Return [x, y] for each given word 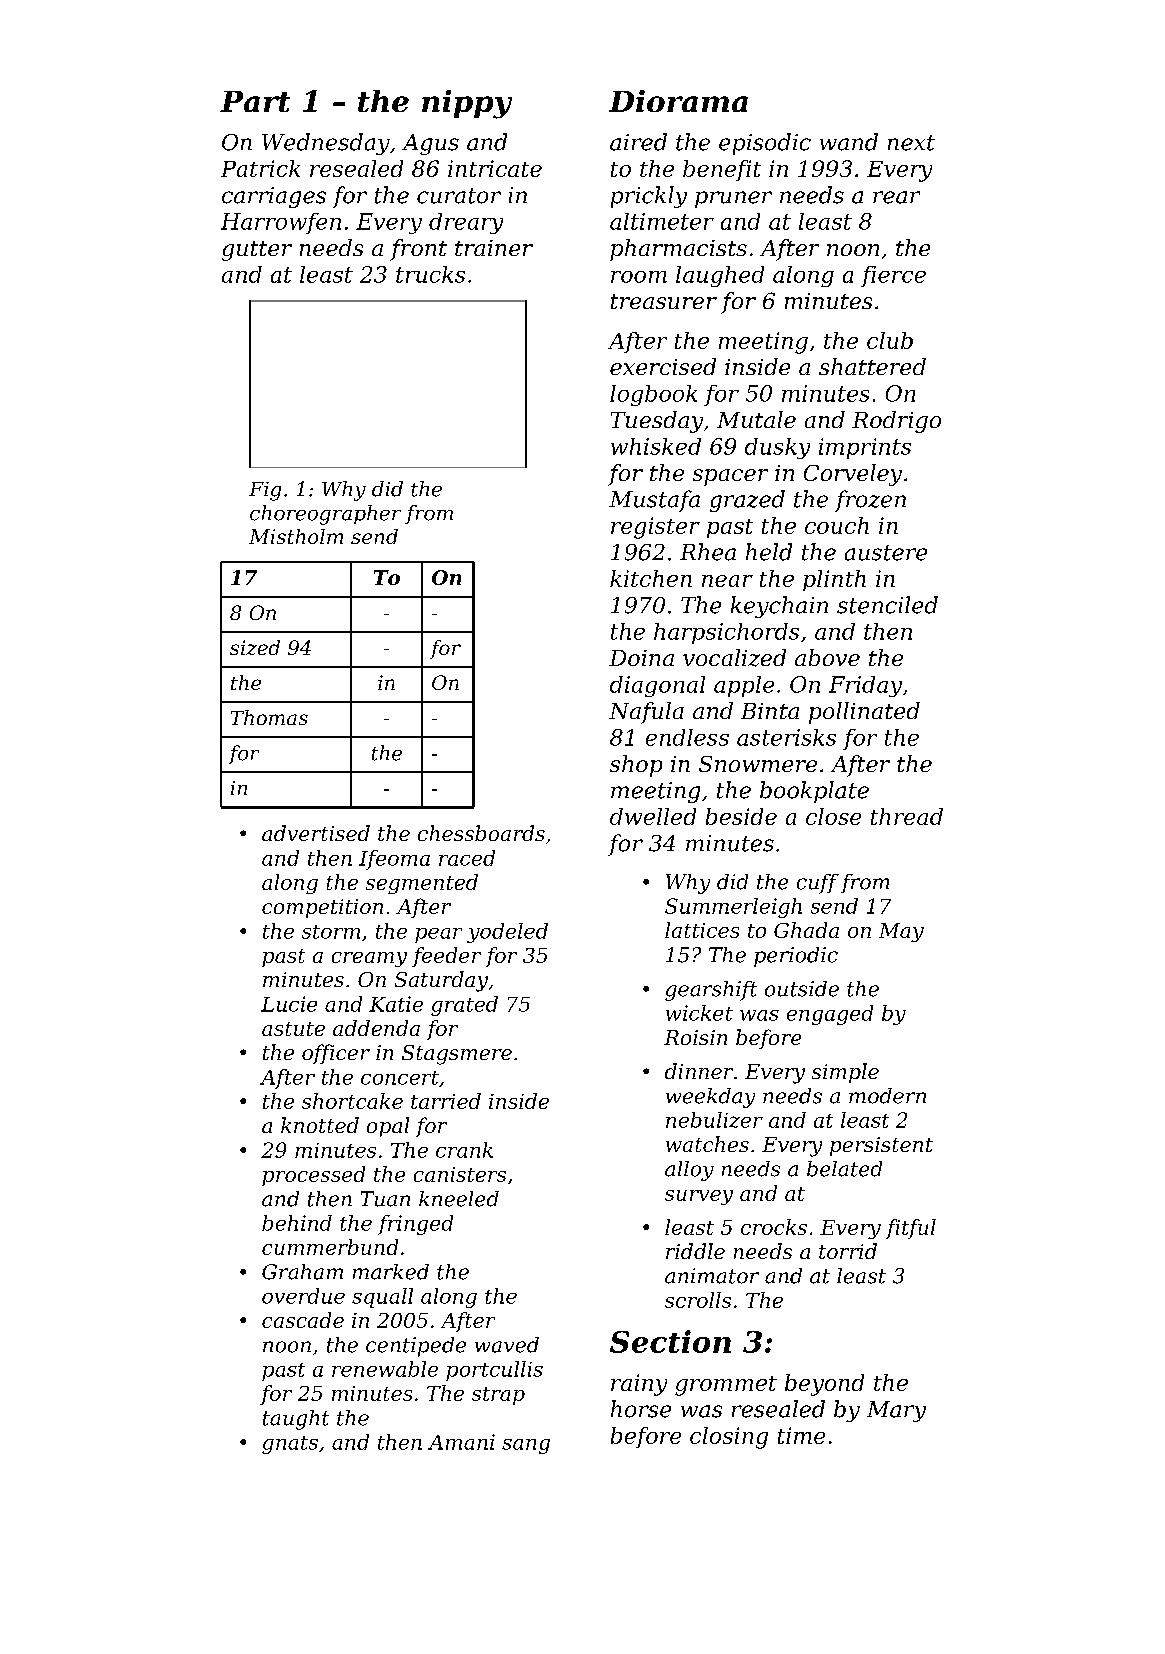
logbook [653, 395]
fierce [893, 276]
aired [638, 142]
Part [255, 101]
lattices [702, 930]
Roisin [695, 1037]
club [890, 340]
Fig [265, 491]
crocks [774, 1227]
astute [293, 1029]
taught [296, 1420]
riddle [695, 1251]
